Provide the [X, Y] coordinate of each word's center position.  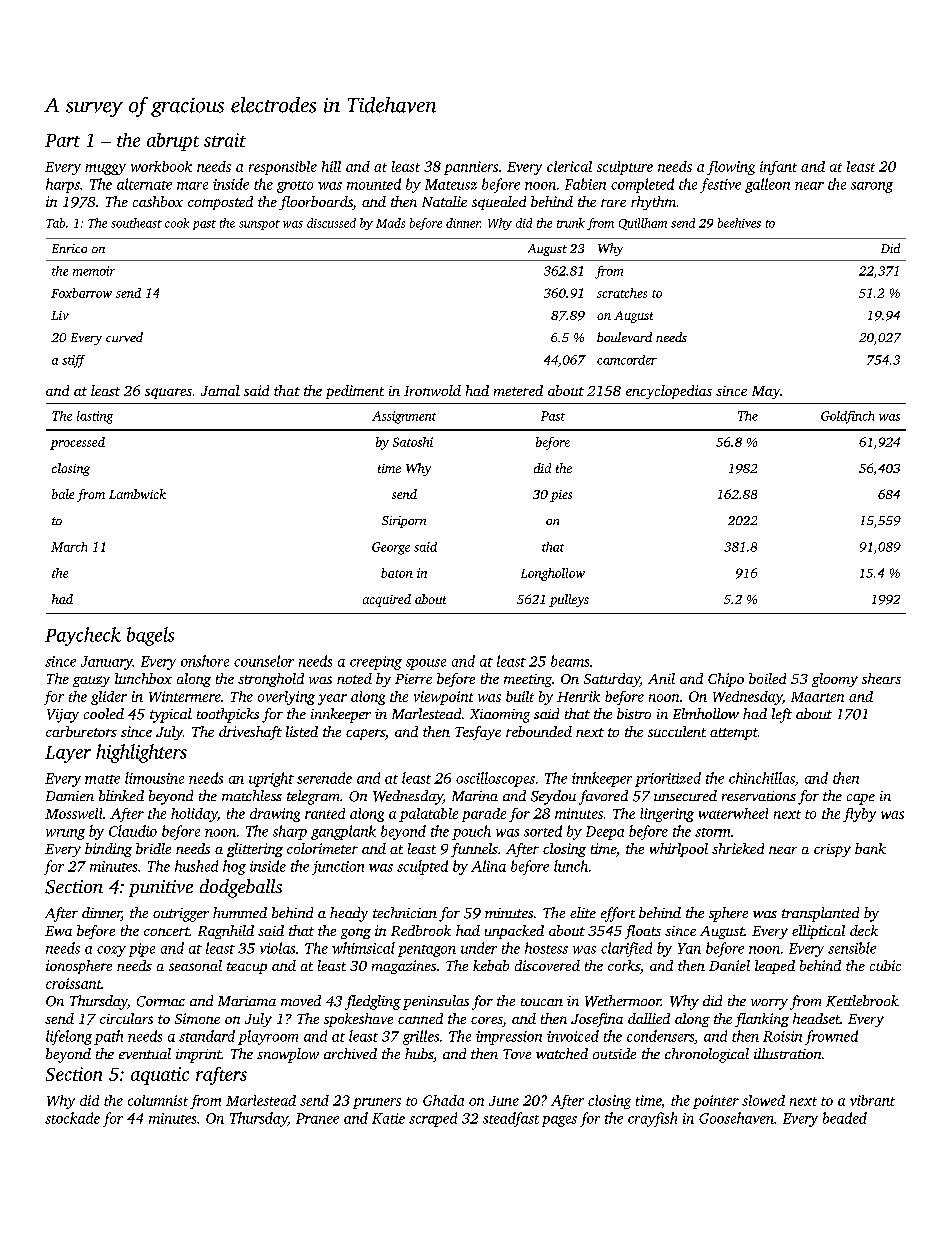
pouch [471, 832]
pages [559, 1121]
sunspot [259, 225]
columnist [158, 1100]
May [766, 392]
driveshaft [250, 733]
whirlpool [679, 850]
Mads [390, 223]
